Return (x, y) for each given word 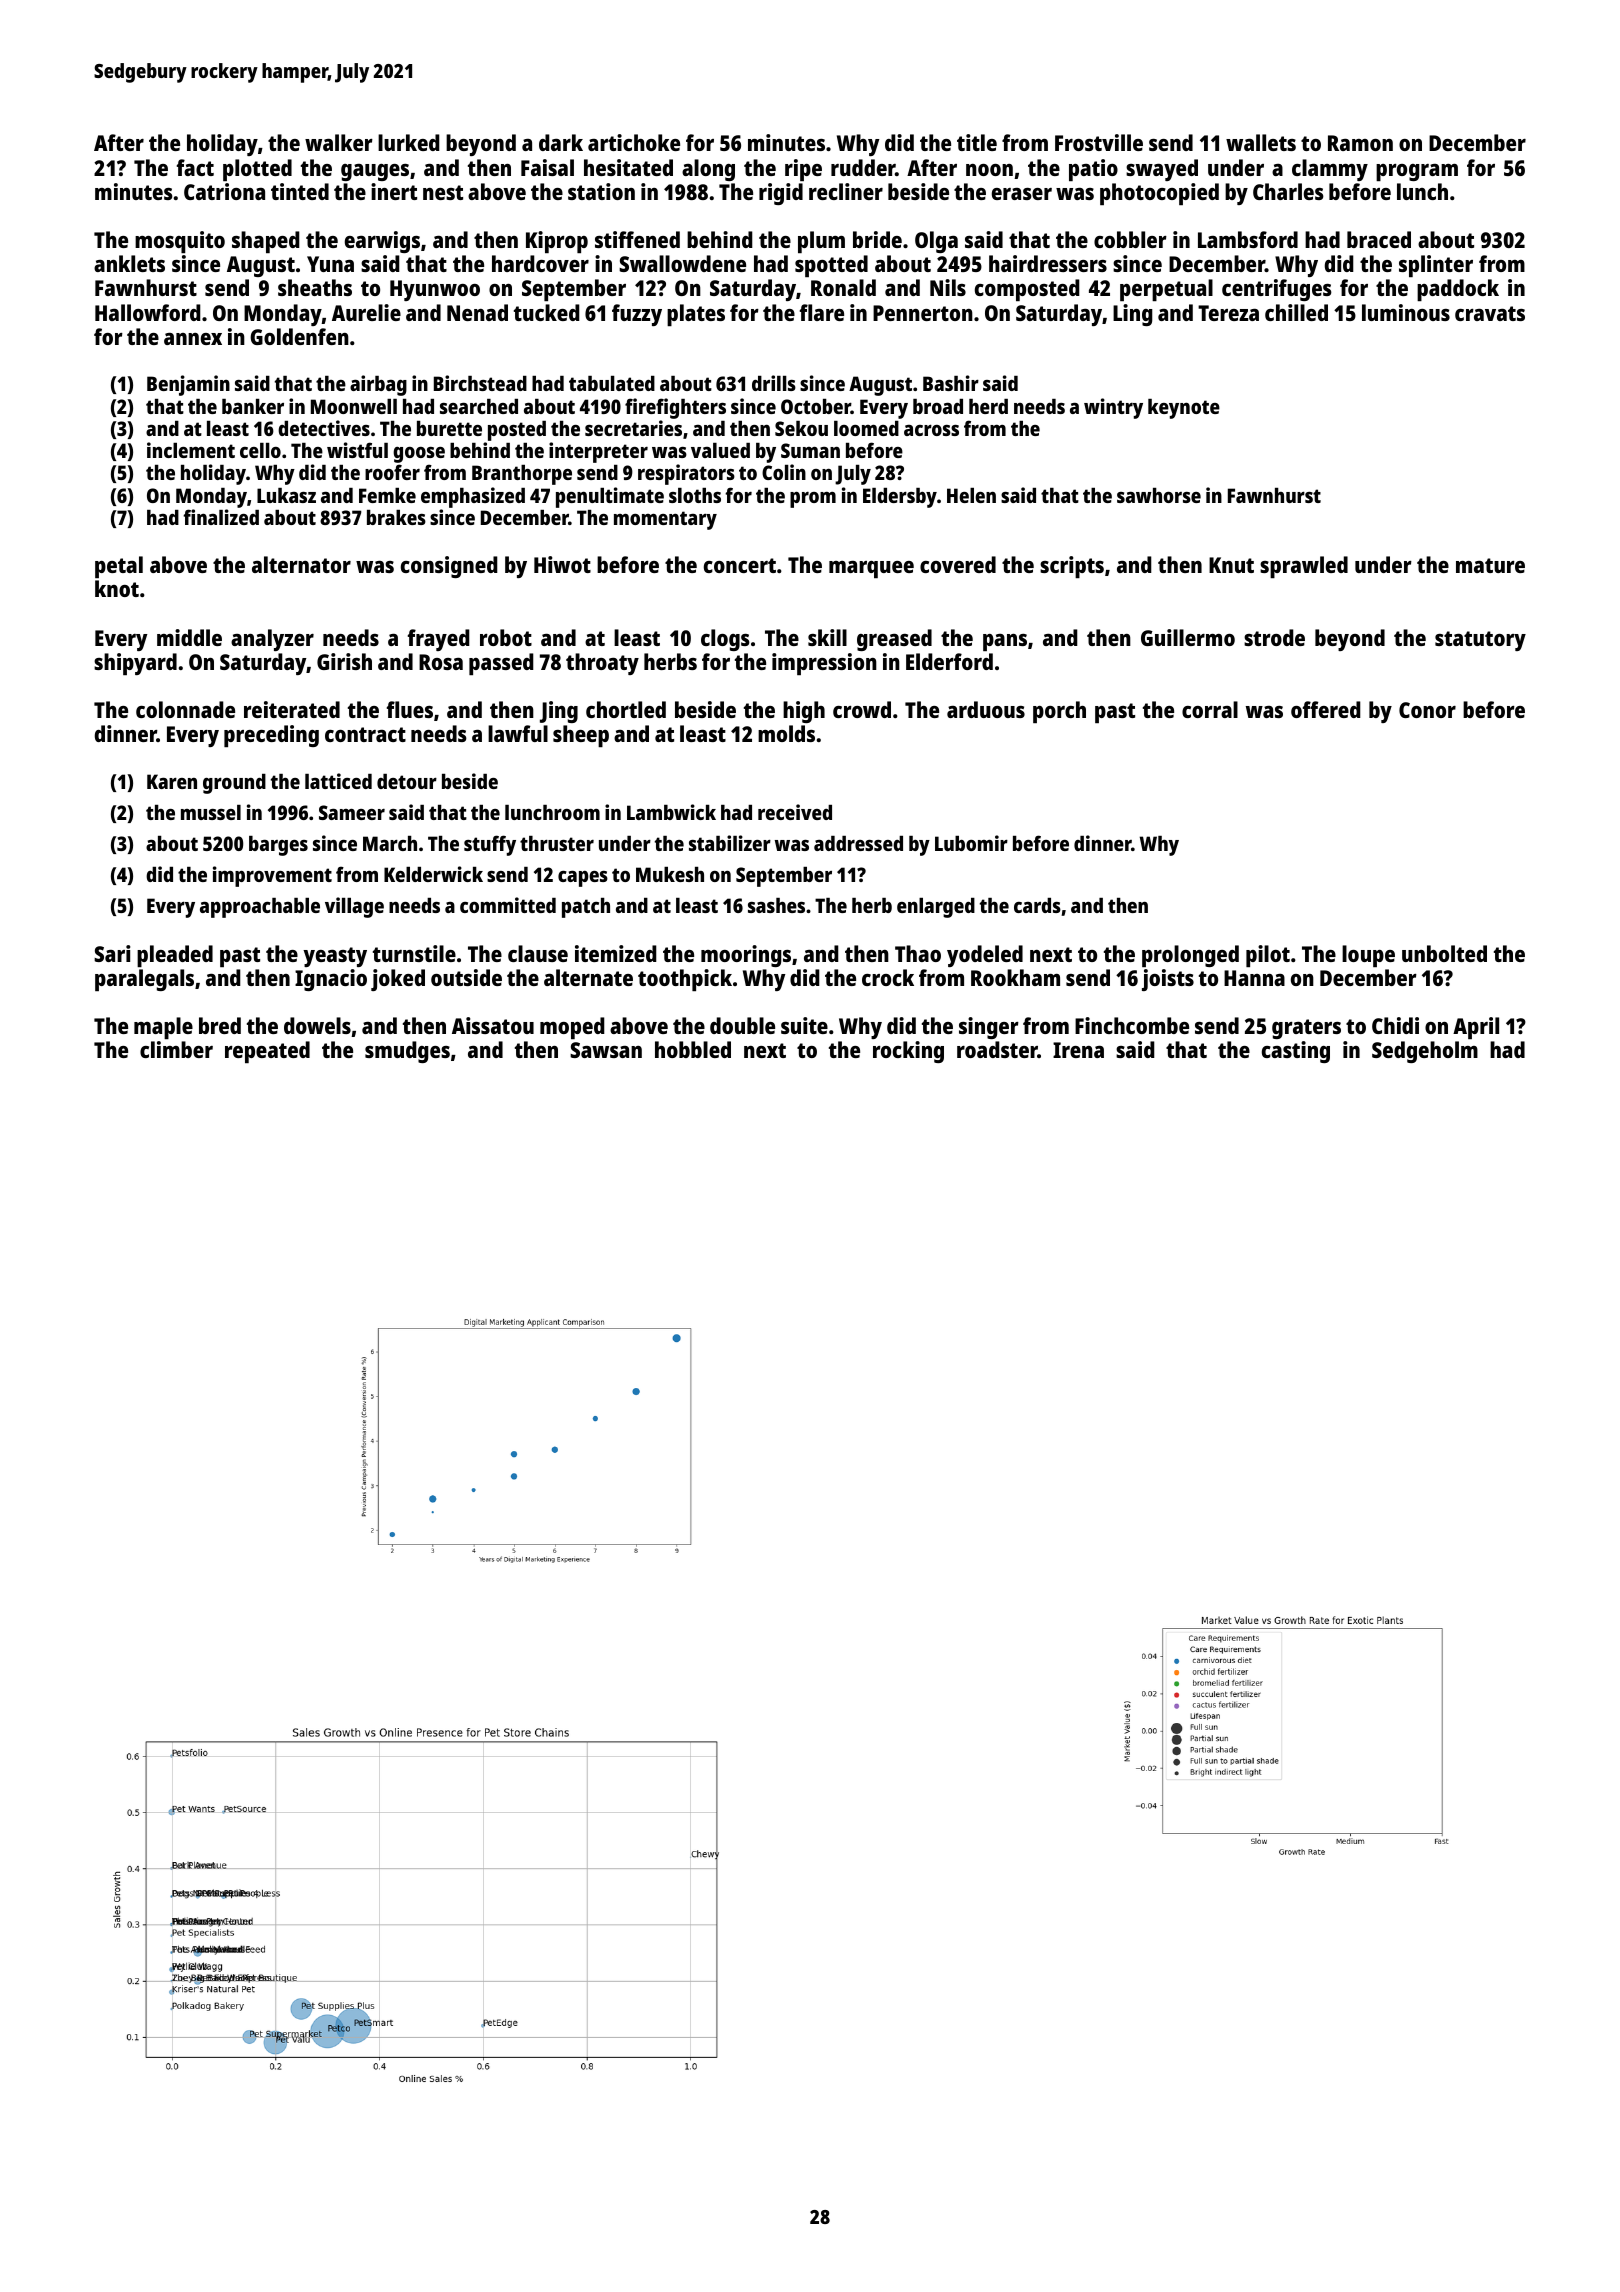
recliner (846, 191)
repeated (267, 1052)
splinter (1436, 266)
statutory (1480, 641)
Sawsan (606, 1050)
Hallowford (148, 312)
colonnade (185, 709)
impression (824, 664)
